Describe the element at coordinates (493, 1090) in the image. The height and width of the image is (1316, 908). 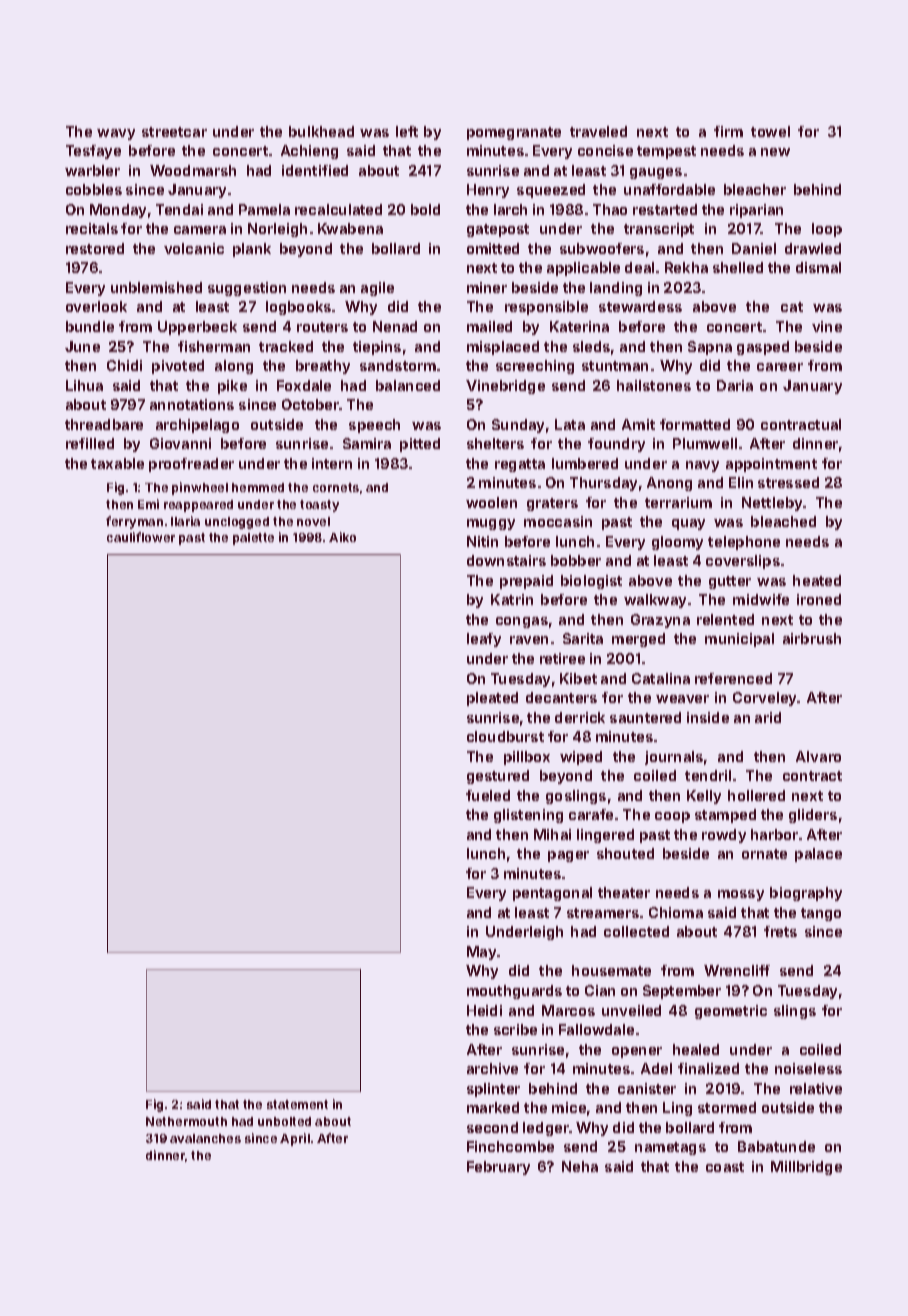
I see `splinter` at that location.
